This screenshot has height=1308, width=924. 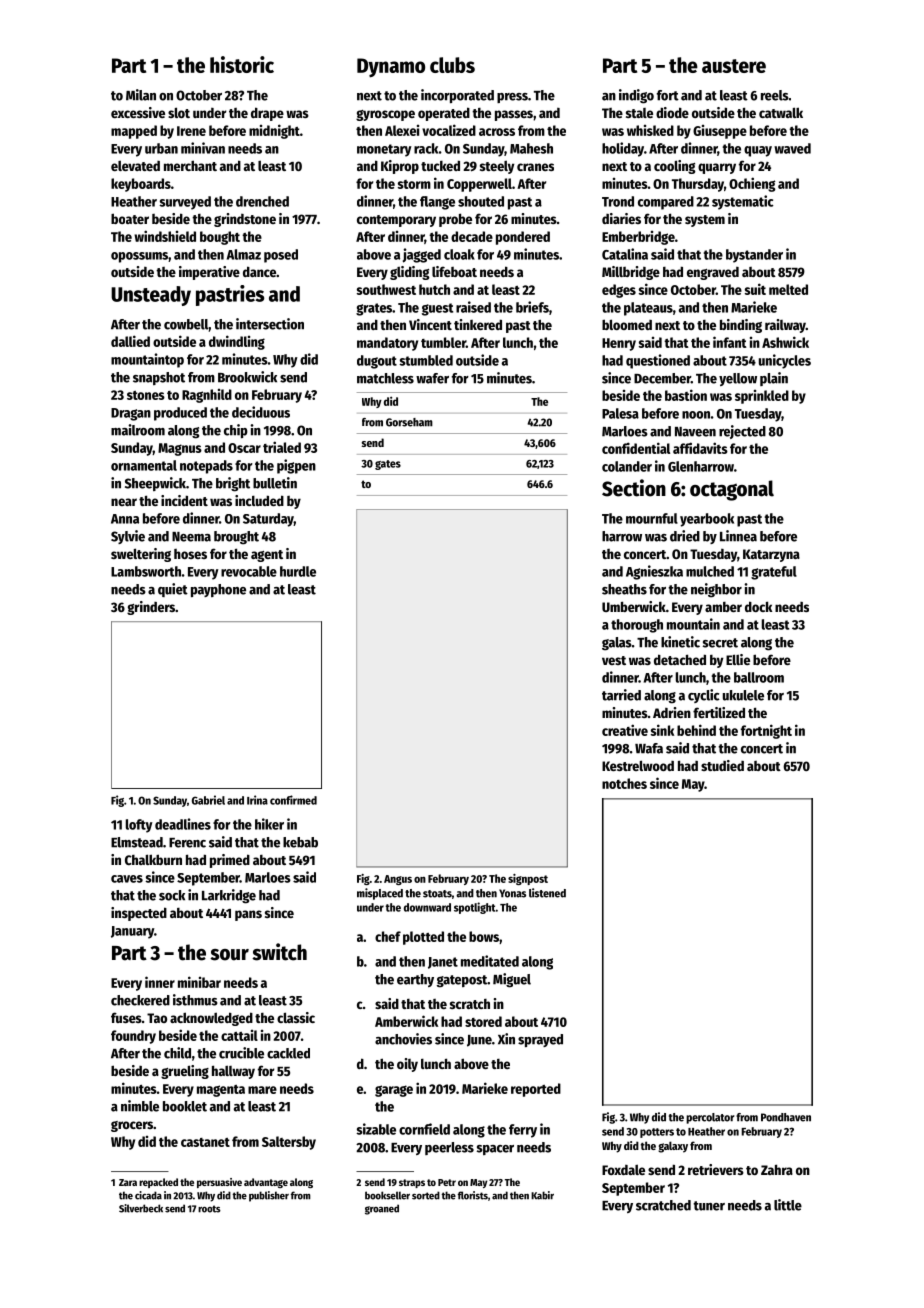 What do you see at coordinates (636, 448) in the screenshot?
I see `confidential` at bounding box center [636, 448].
